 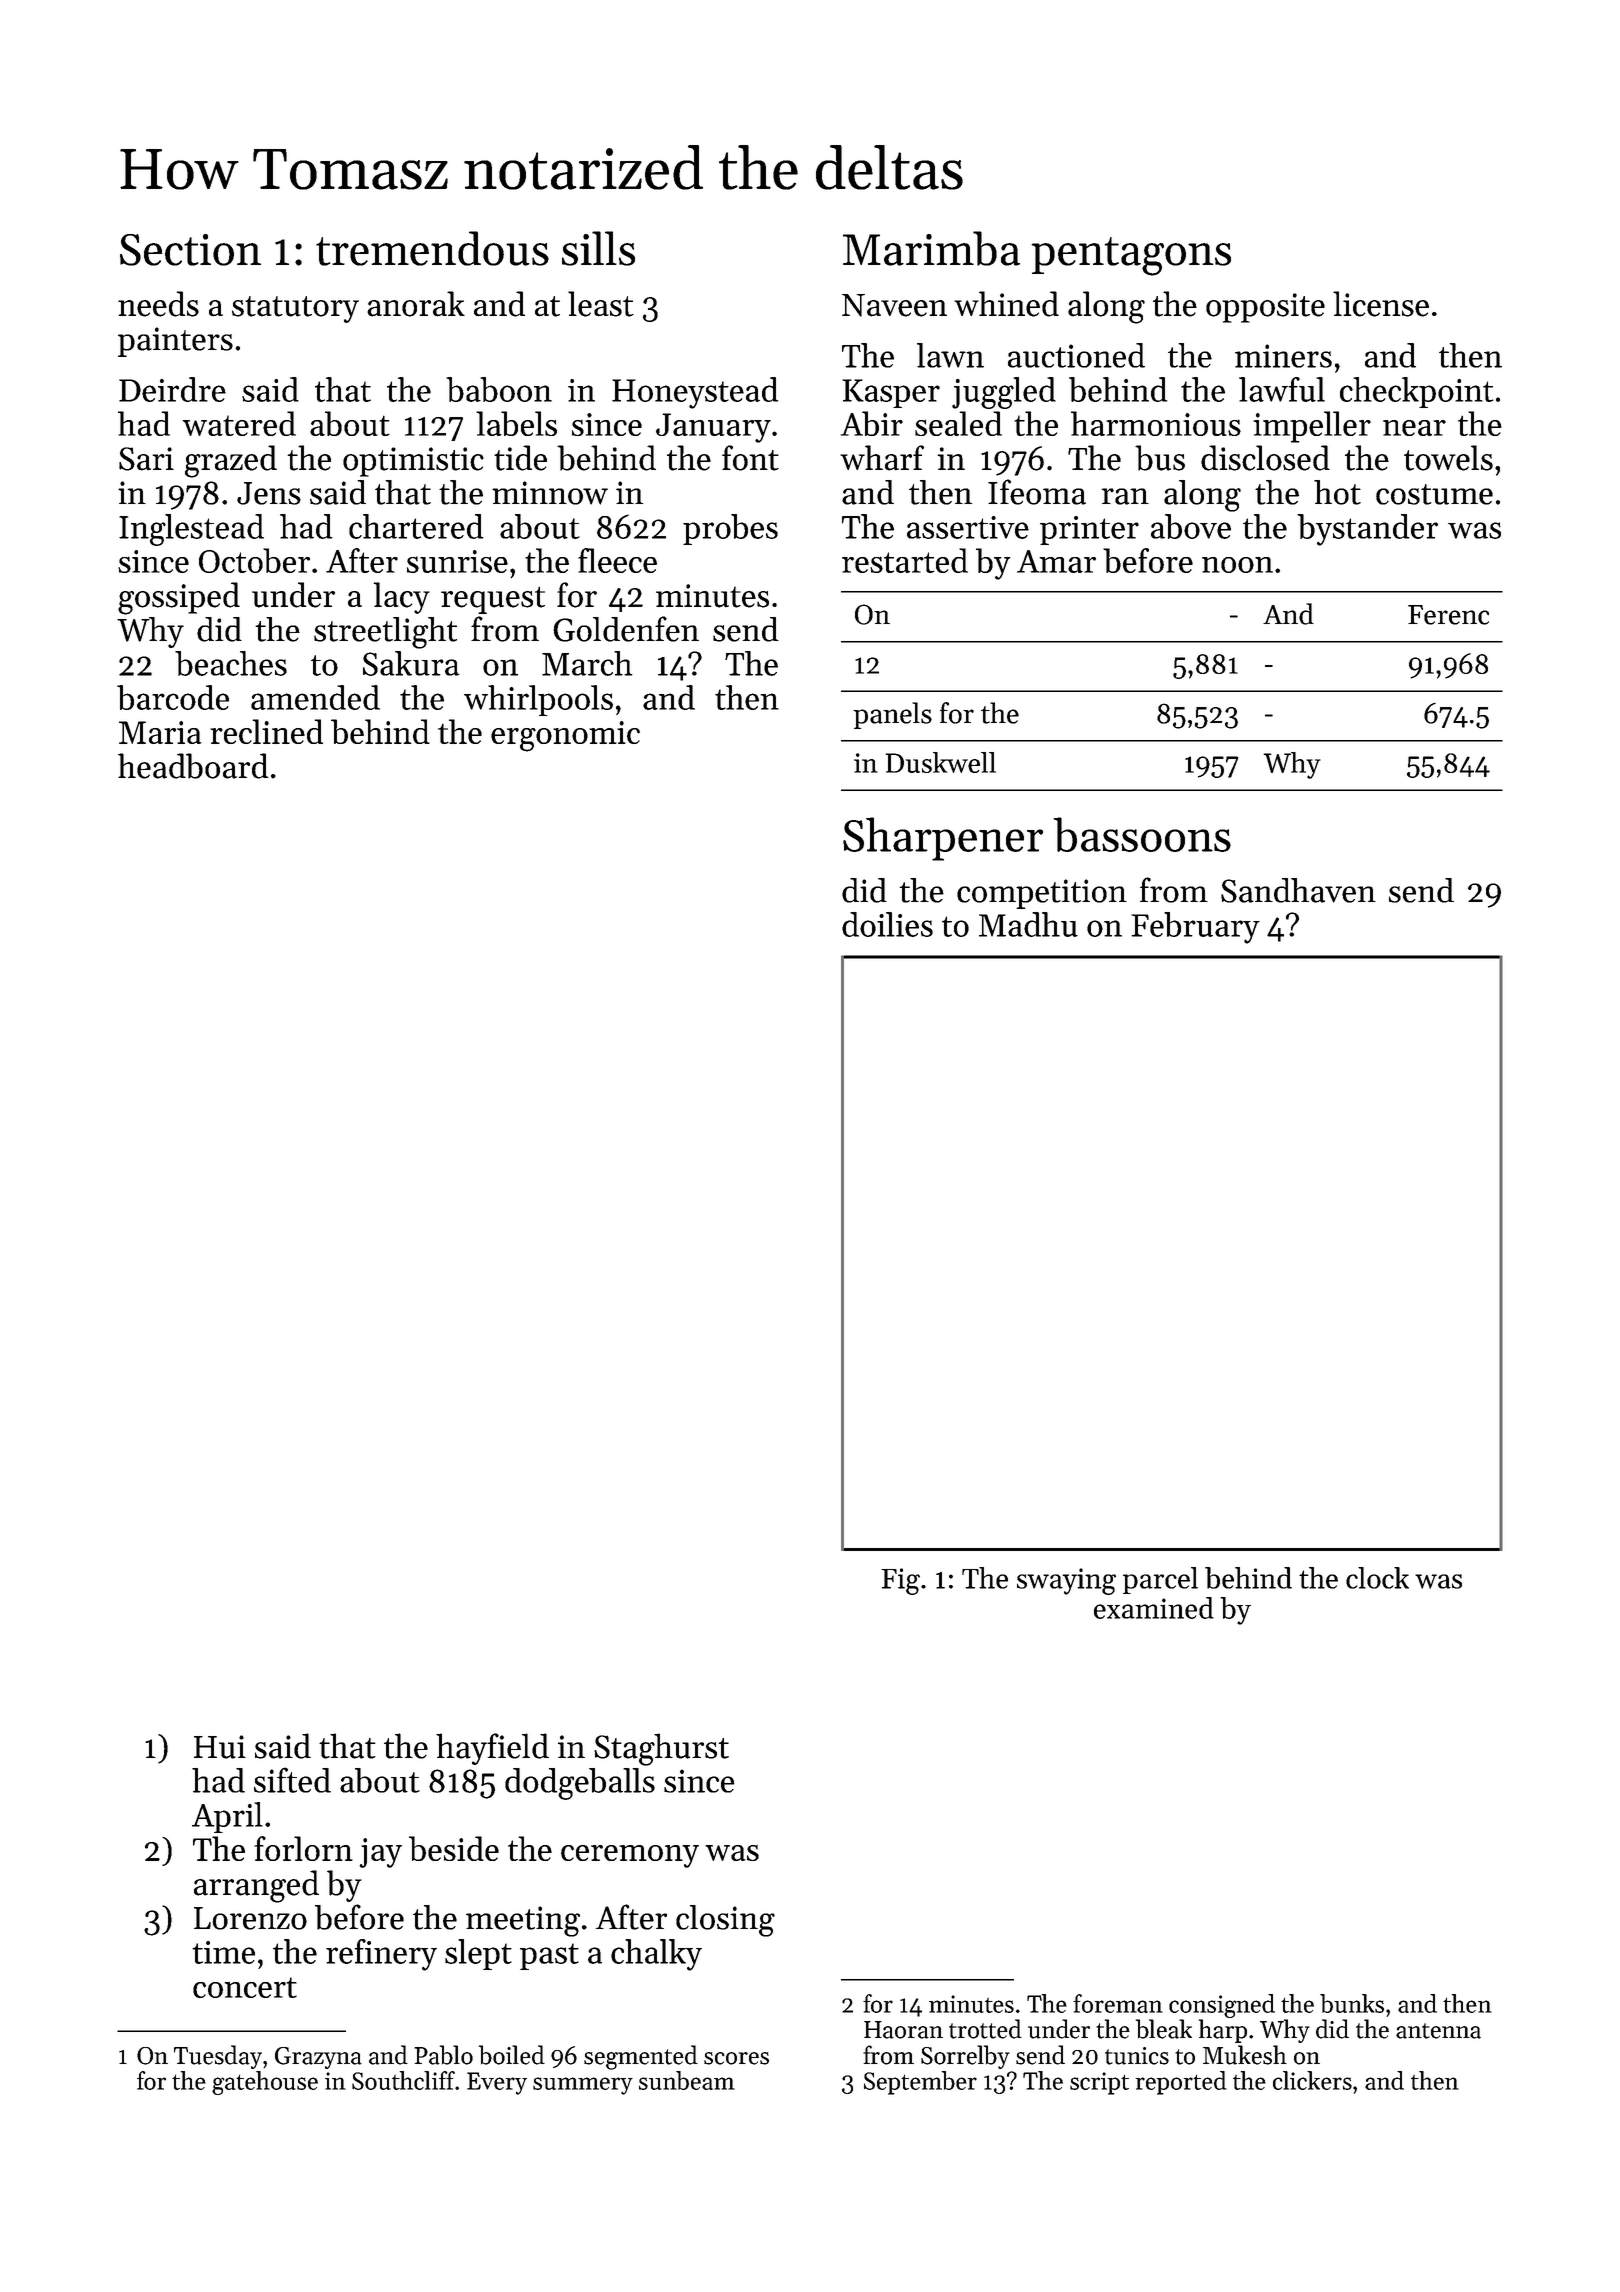 What do you see at coordinates (730, 529) in the screenshot?
I see `probes` at bounding box center [730, 529].
